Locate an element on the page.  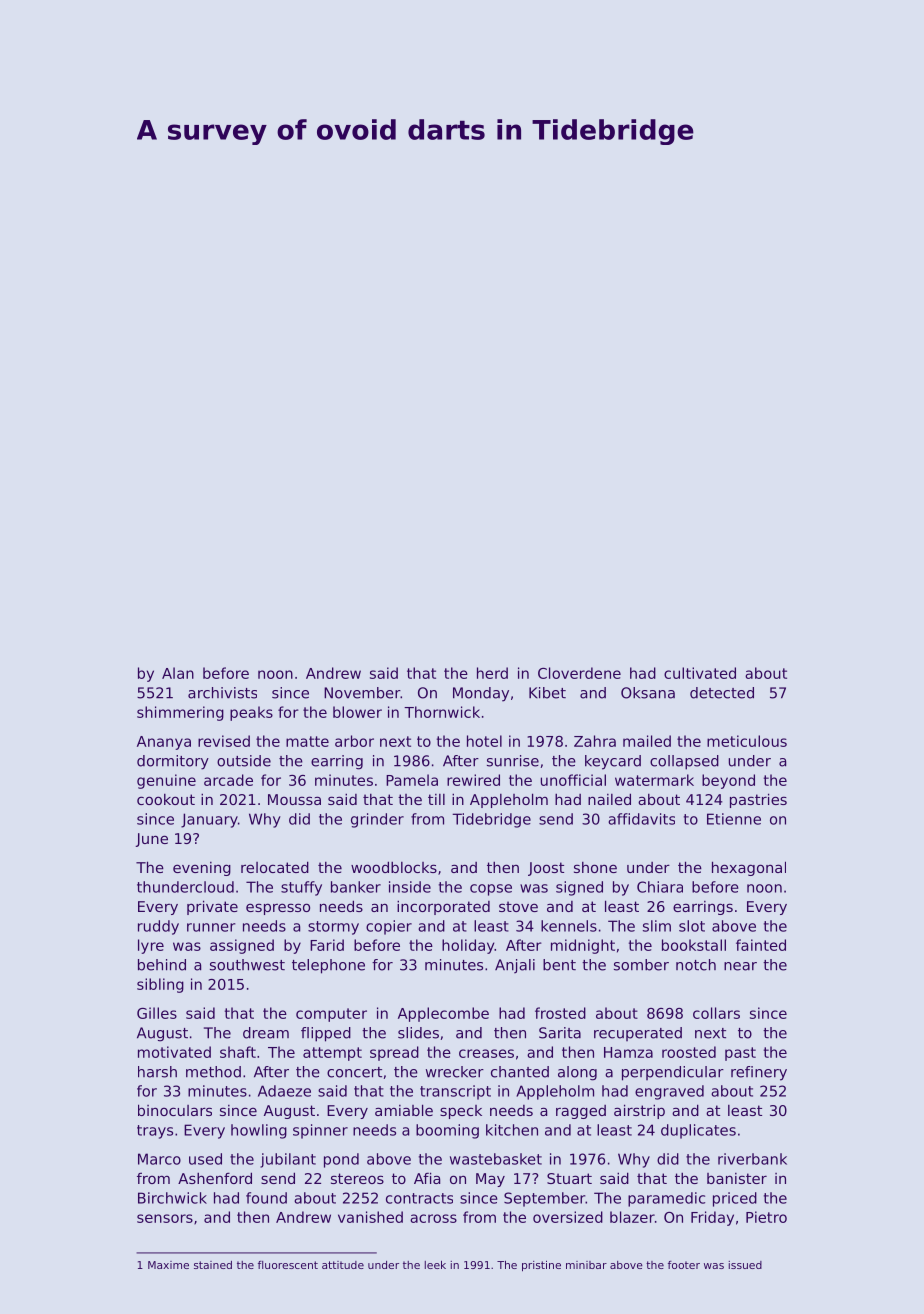
recuperated is located at coordinates (638, 1034).
